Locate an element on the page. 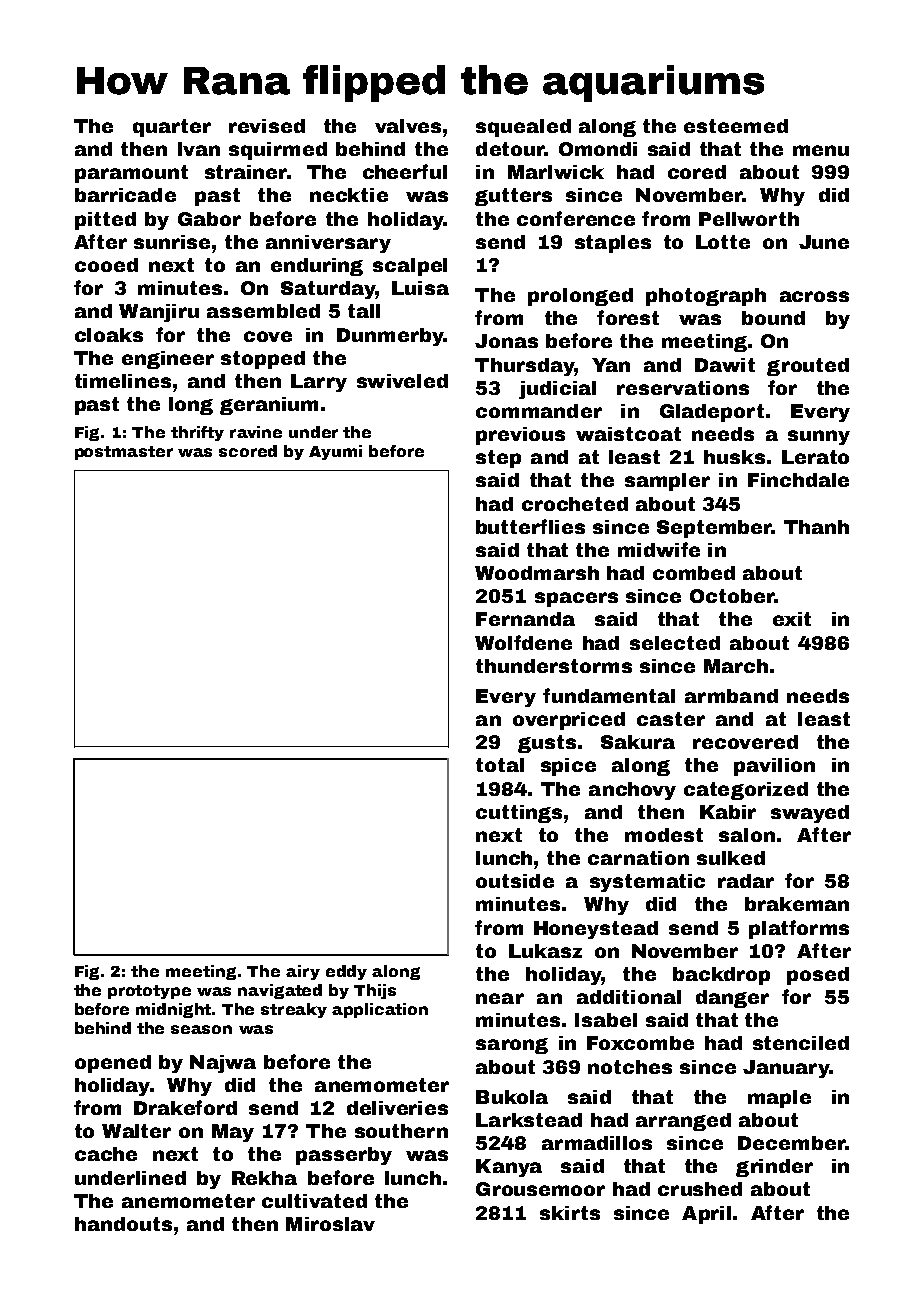 The height and width of the page is (1314, 924). postmaster is located at coordinates (124, 453).
